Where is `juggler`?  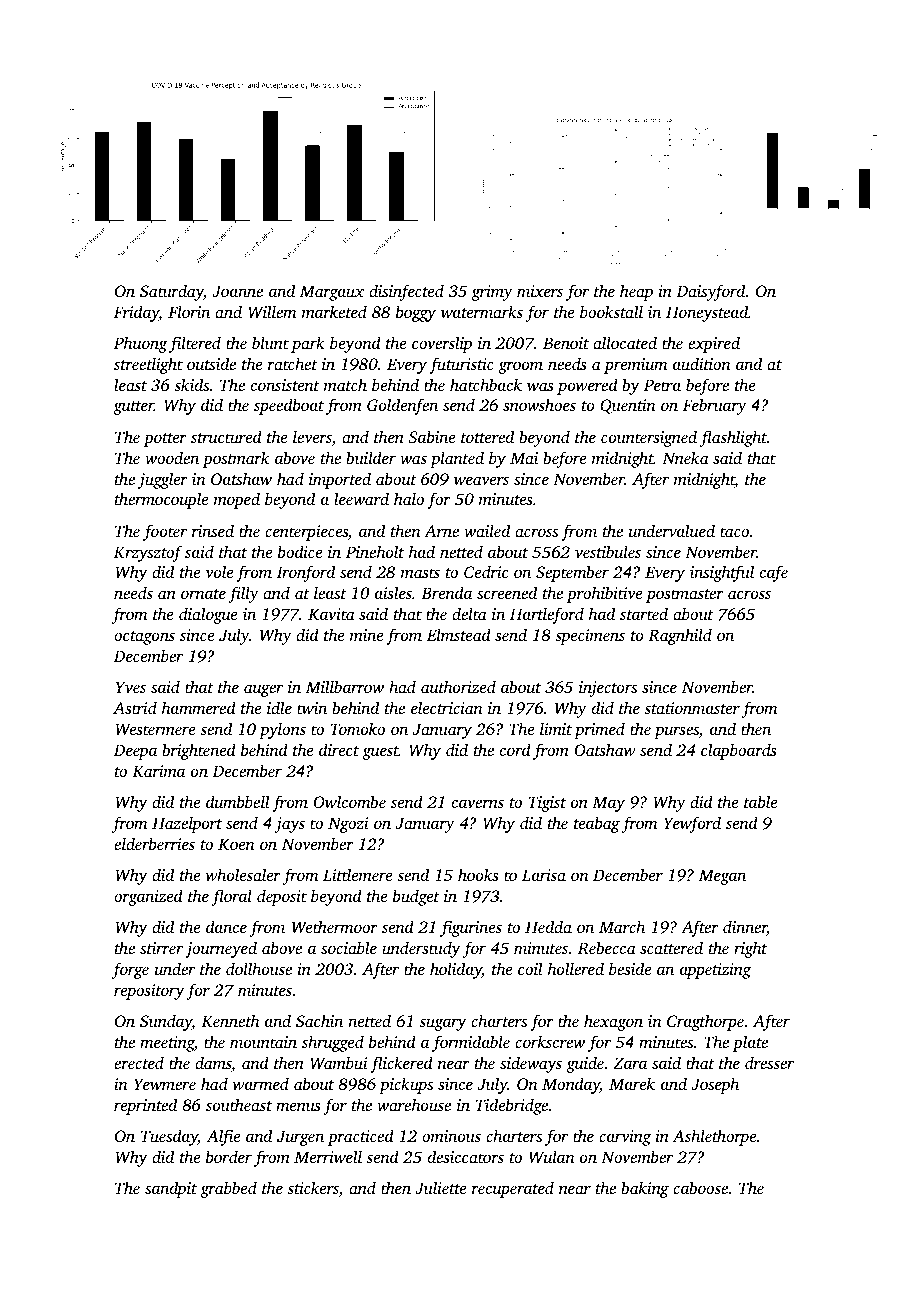
juggler is located at coordinates (163, 480).
